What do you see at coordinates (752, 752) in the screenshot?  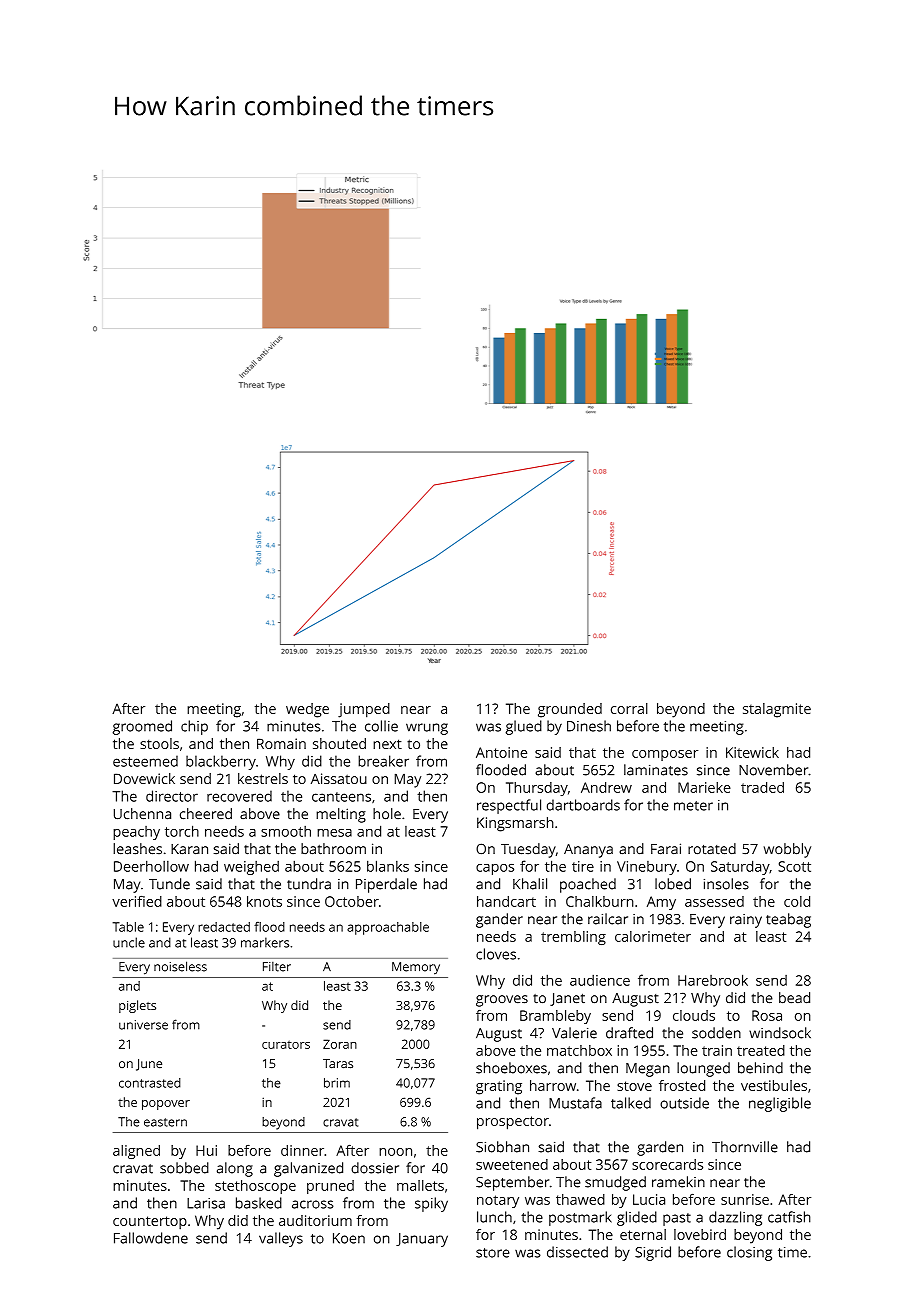 I see `Kitewick` at bounding box center [752, 752].
